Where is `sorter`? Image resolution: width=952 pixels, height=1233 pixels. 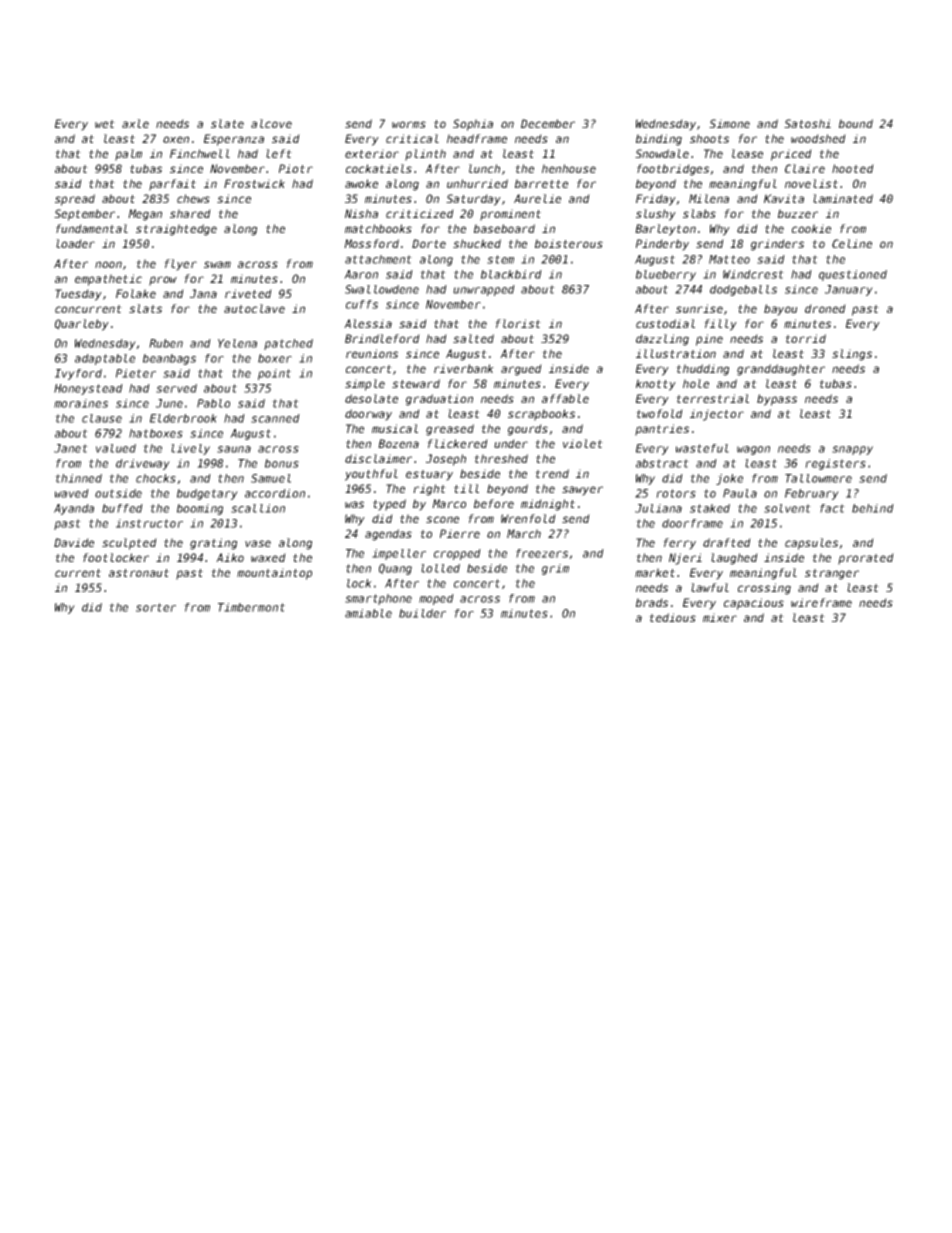
sorter is located at coordinates (156, 607).
